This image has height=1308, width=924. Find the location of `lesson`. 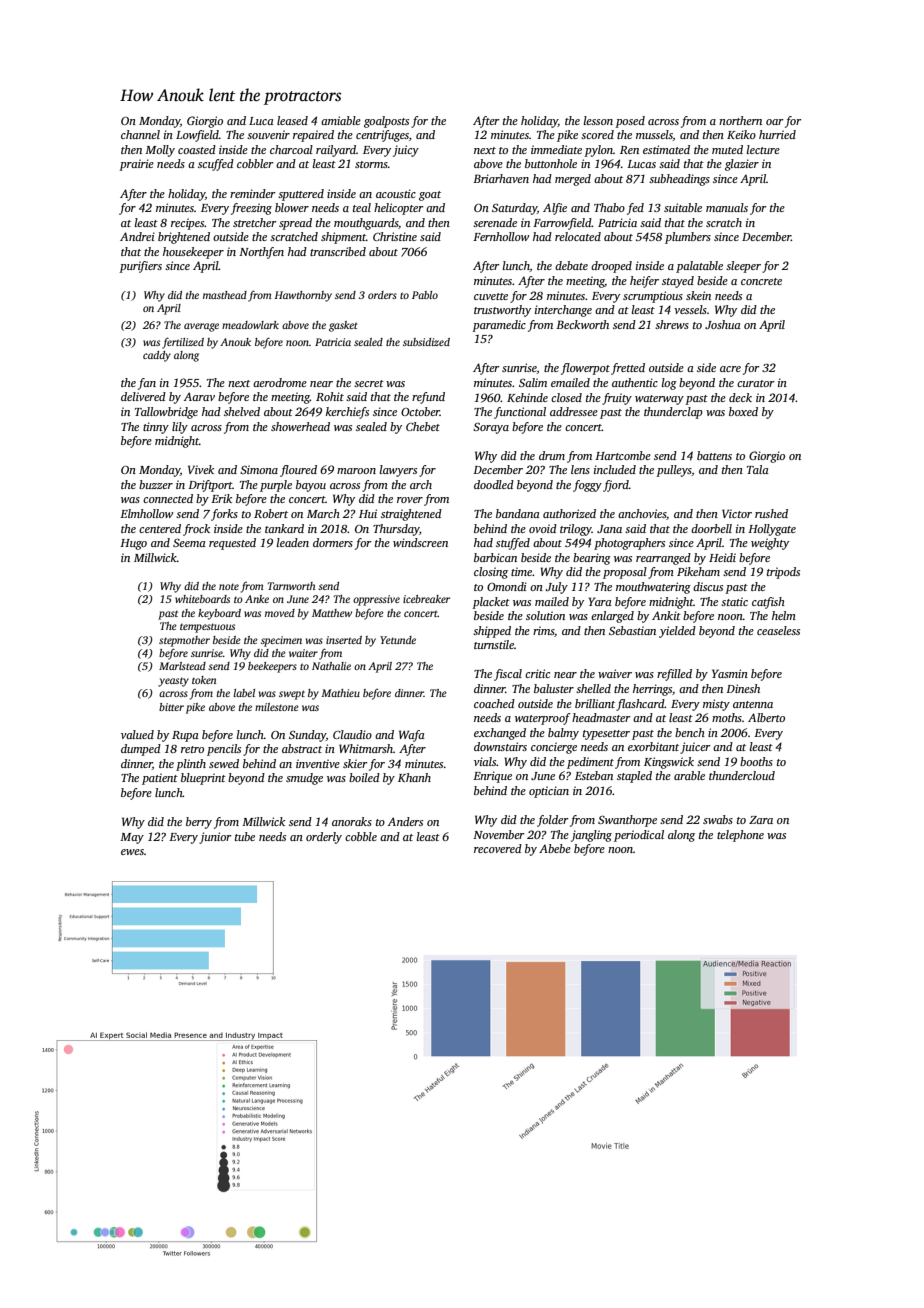

lesson is located at coordinates (598, 120).
